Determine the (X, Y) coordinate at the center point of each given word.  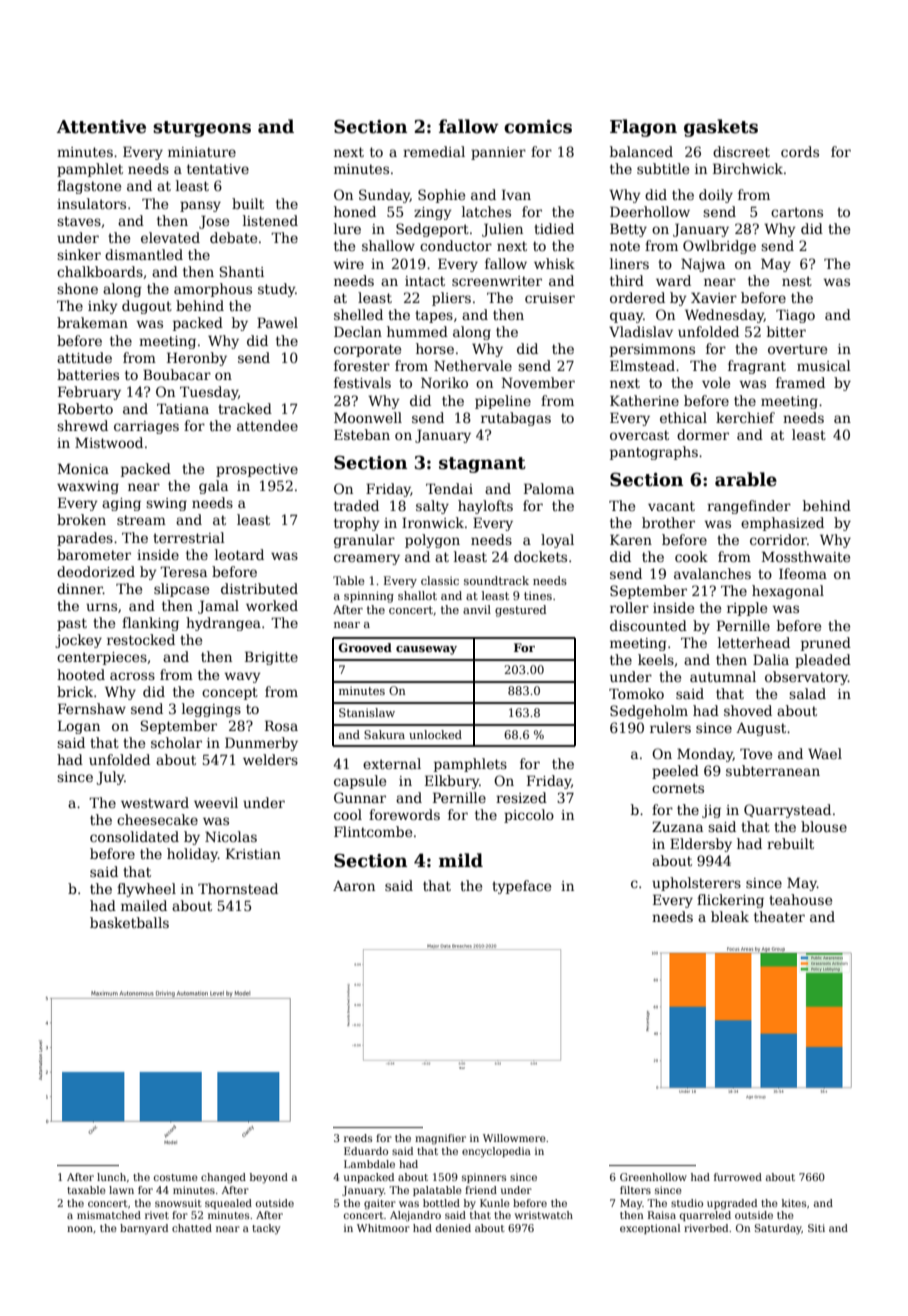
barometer (94, 554)
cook (691, 556)
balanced (641, 151)
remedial (434, 151)
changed (223, 1178)
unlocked (435, 734)
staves (79, 221)
